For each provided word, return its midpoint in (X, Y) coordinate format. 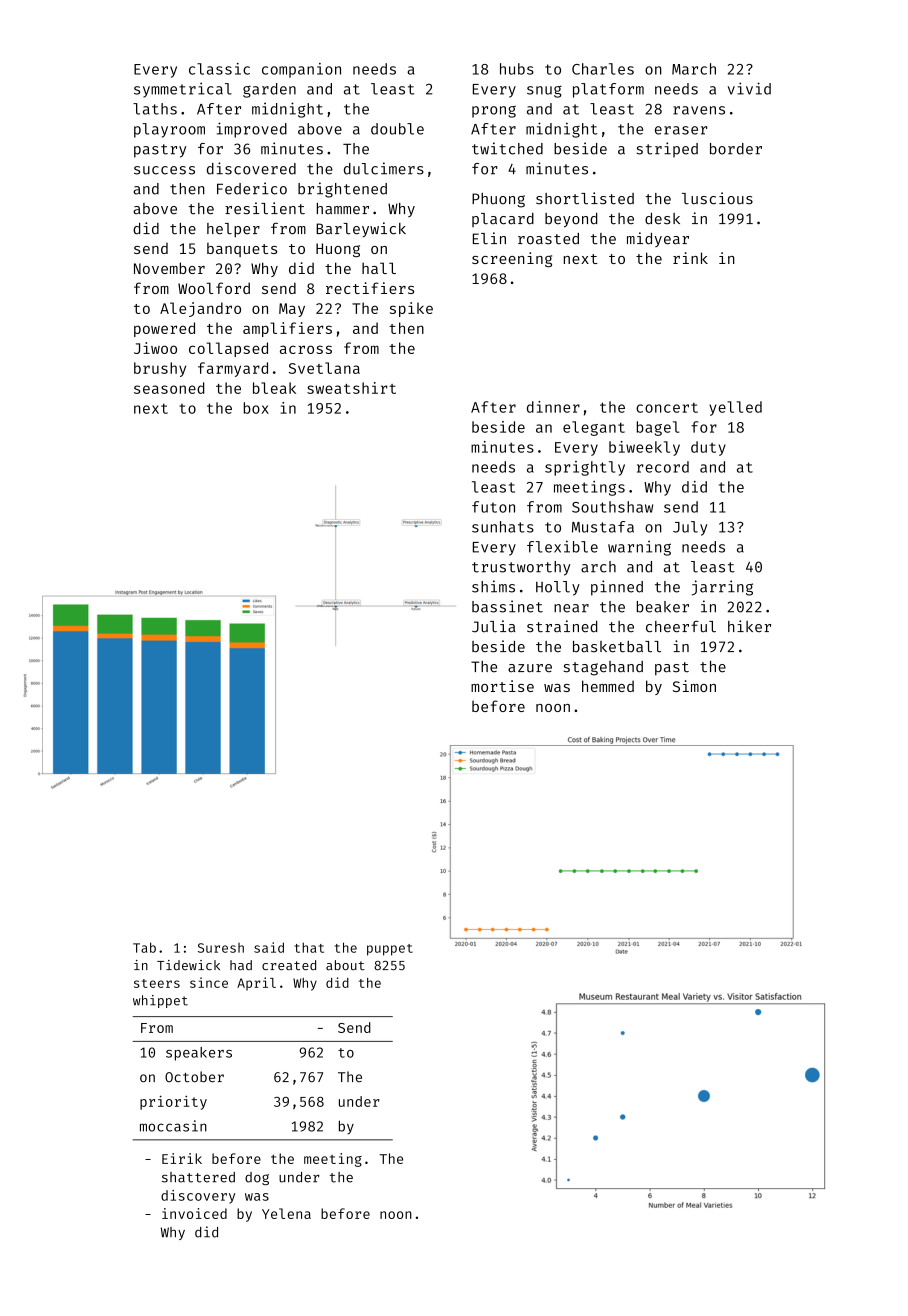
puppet (390, 950)
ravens (699, 110)
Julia (493, 626)
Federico (252, 188)
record (663, 467)
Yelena (286, 1213)
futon (493, 507)
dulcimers (384, 168)
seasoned (169, 388)
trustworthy (521, 568)
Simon (694, 686)
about (345, 965)
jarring (722, 588)
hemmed (608, 686)
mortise (502, 686)
